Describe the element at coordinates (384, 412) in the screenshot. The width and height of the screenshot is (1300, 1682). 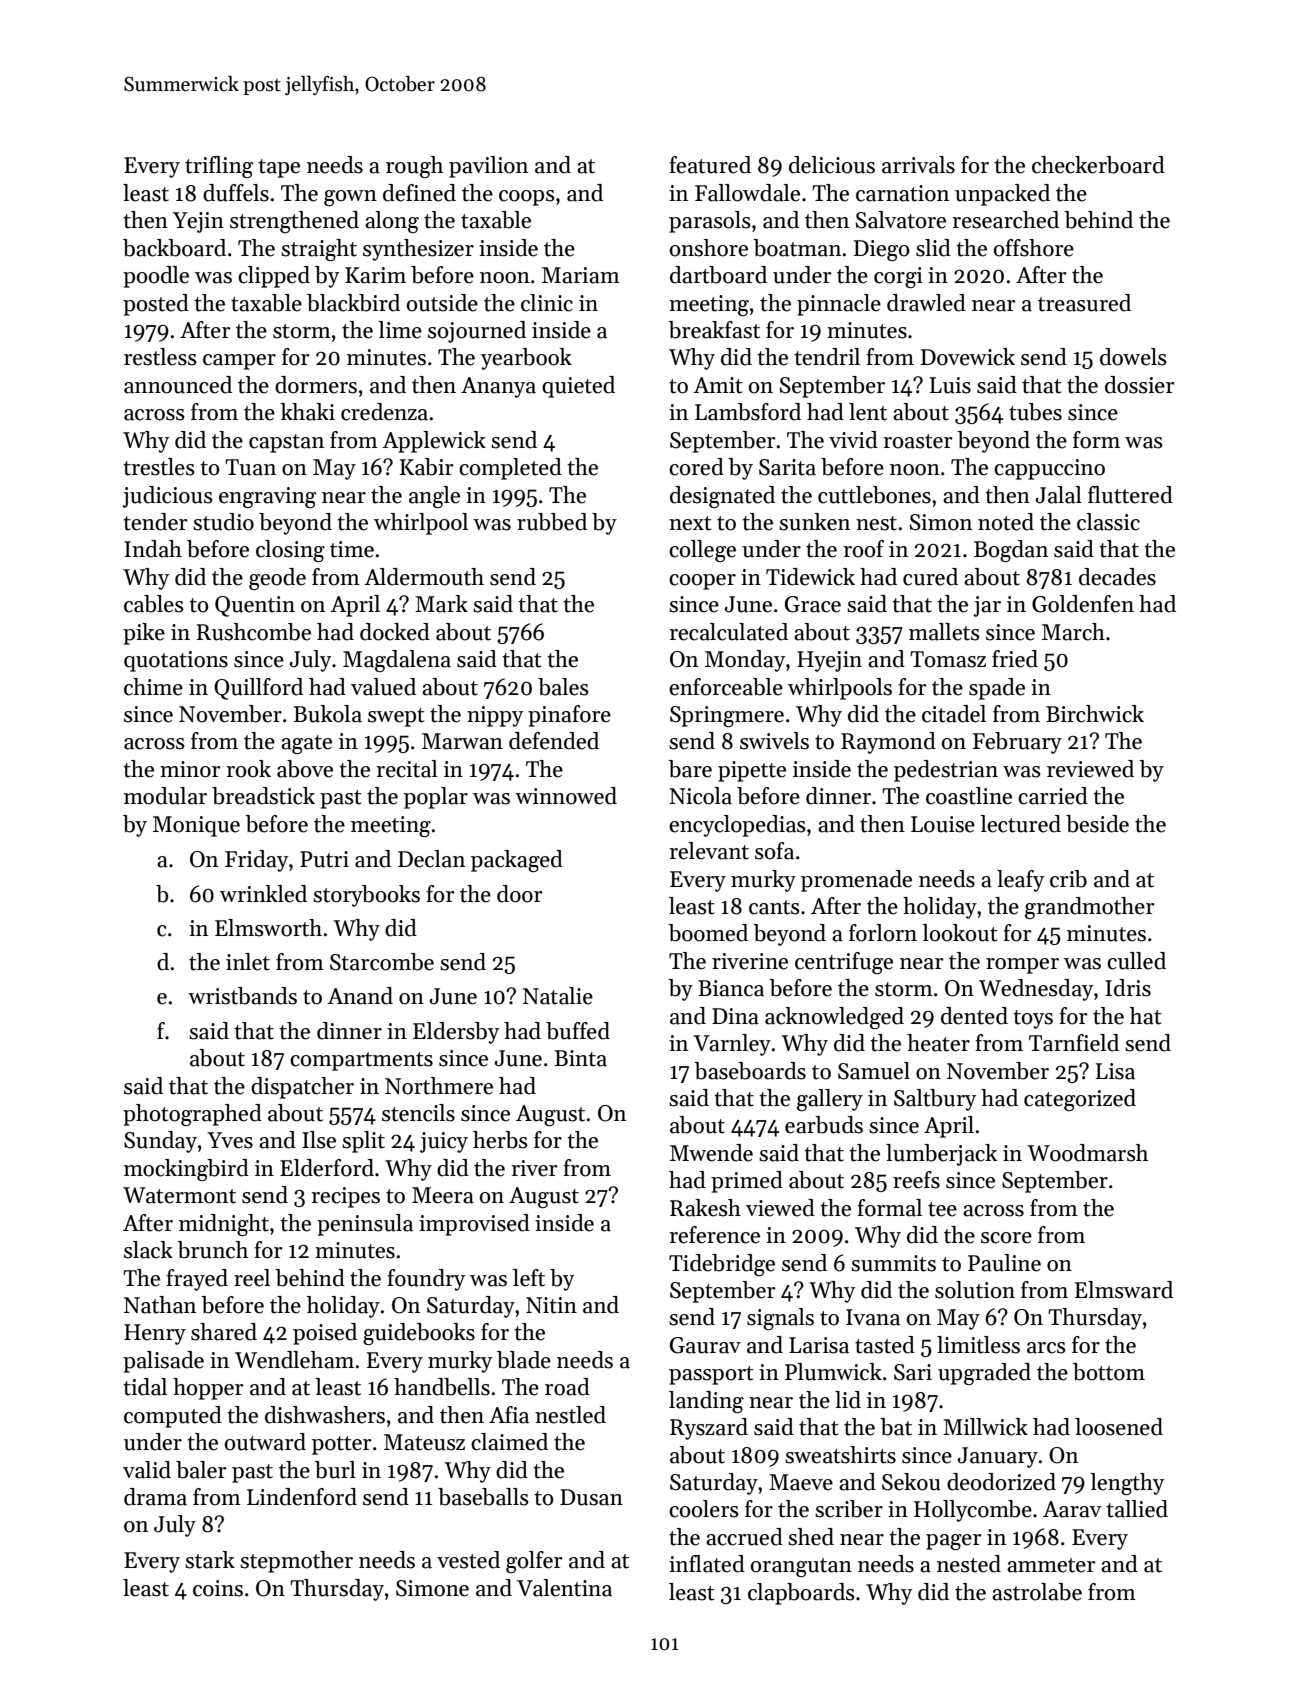
I see `credenza` at that location.
